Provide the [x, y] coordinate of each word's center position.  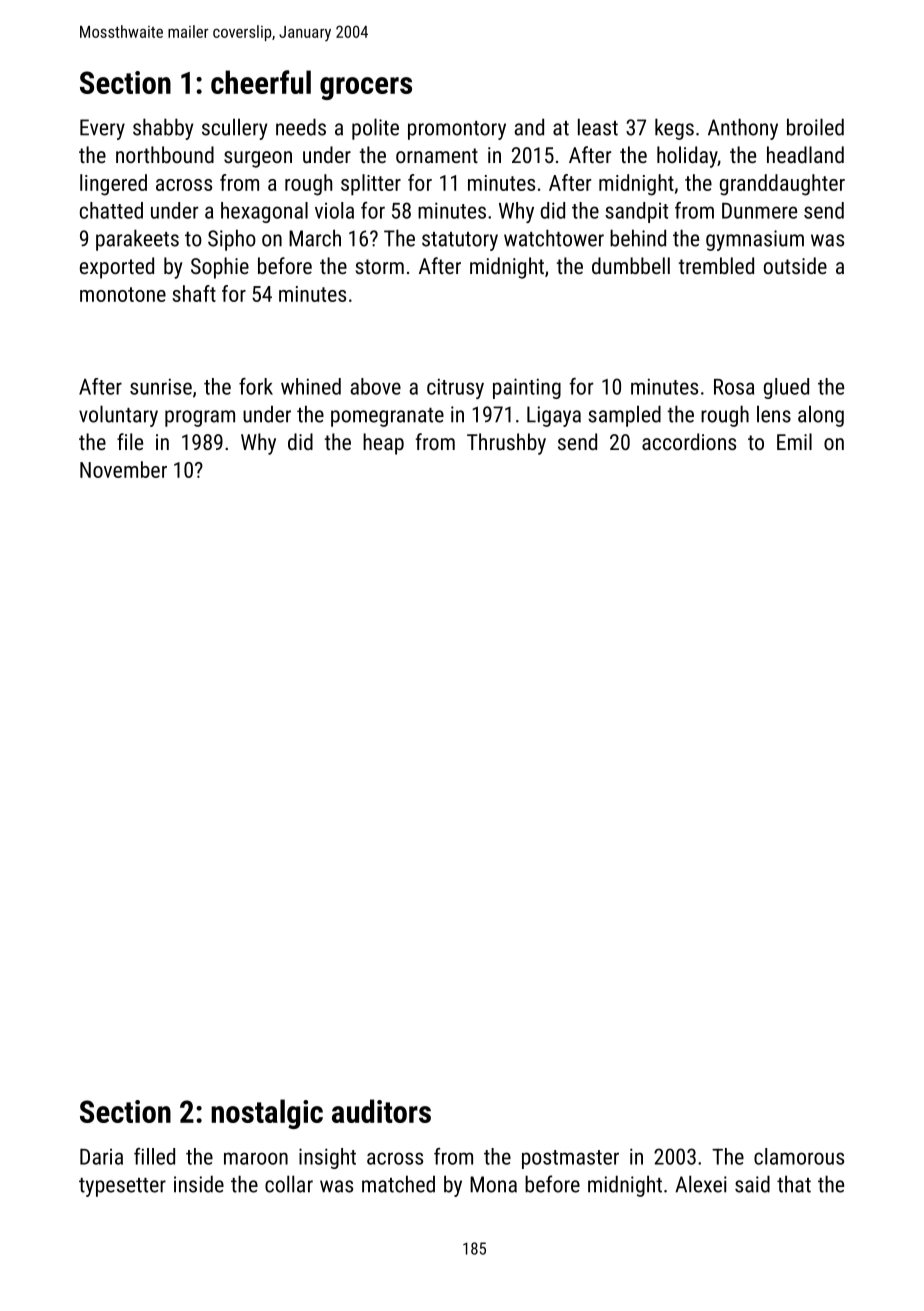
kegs [674, 129]
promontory [457, 130]
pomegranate [387, 417]
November [123, 469]
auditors [381, 1111]
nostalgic [267, 1114]
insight [327, 1158]
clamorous [799, 1156]
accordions [689, 441]
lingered [113, 185]
